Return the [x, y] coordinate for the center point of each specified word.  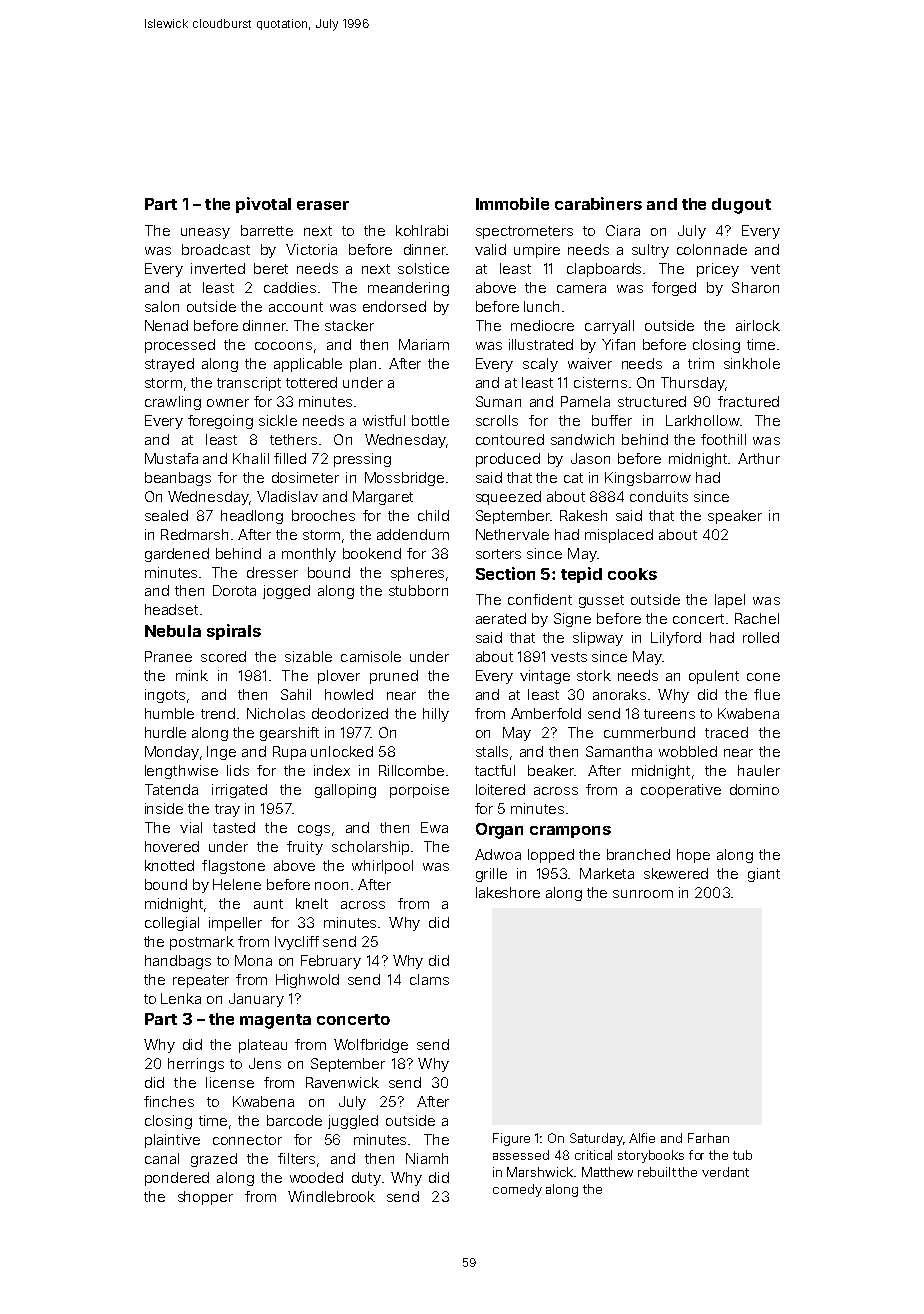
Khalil [251, 458]
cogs [314, 830]
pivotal [263, 205]
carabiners [598, 203]
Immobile [512, 203]
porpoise [419, 791]
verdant [725, 1172]
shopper [205, 1198]
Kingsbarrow [648, 479]
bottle [430, 420]
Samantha [619, 751]
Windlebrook [331, 1196]
